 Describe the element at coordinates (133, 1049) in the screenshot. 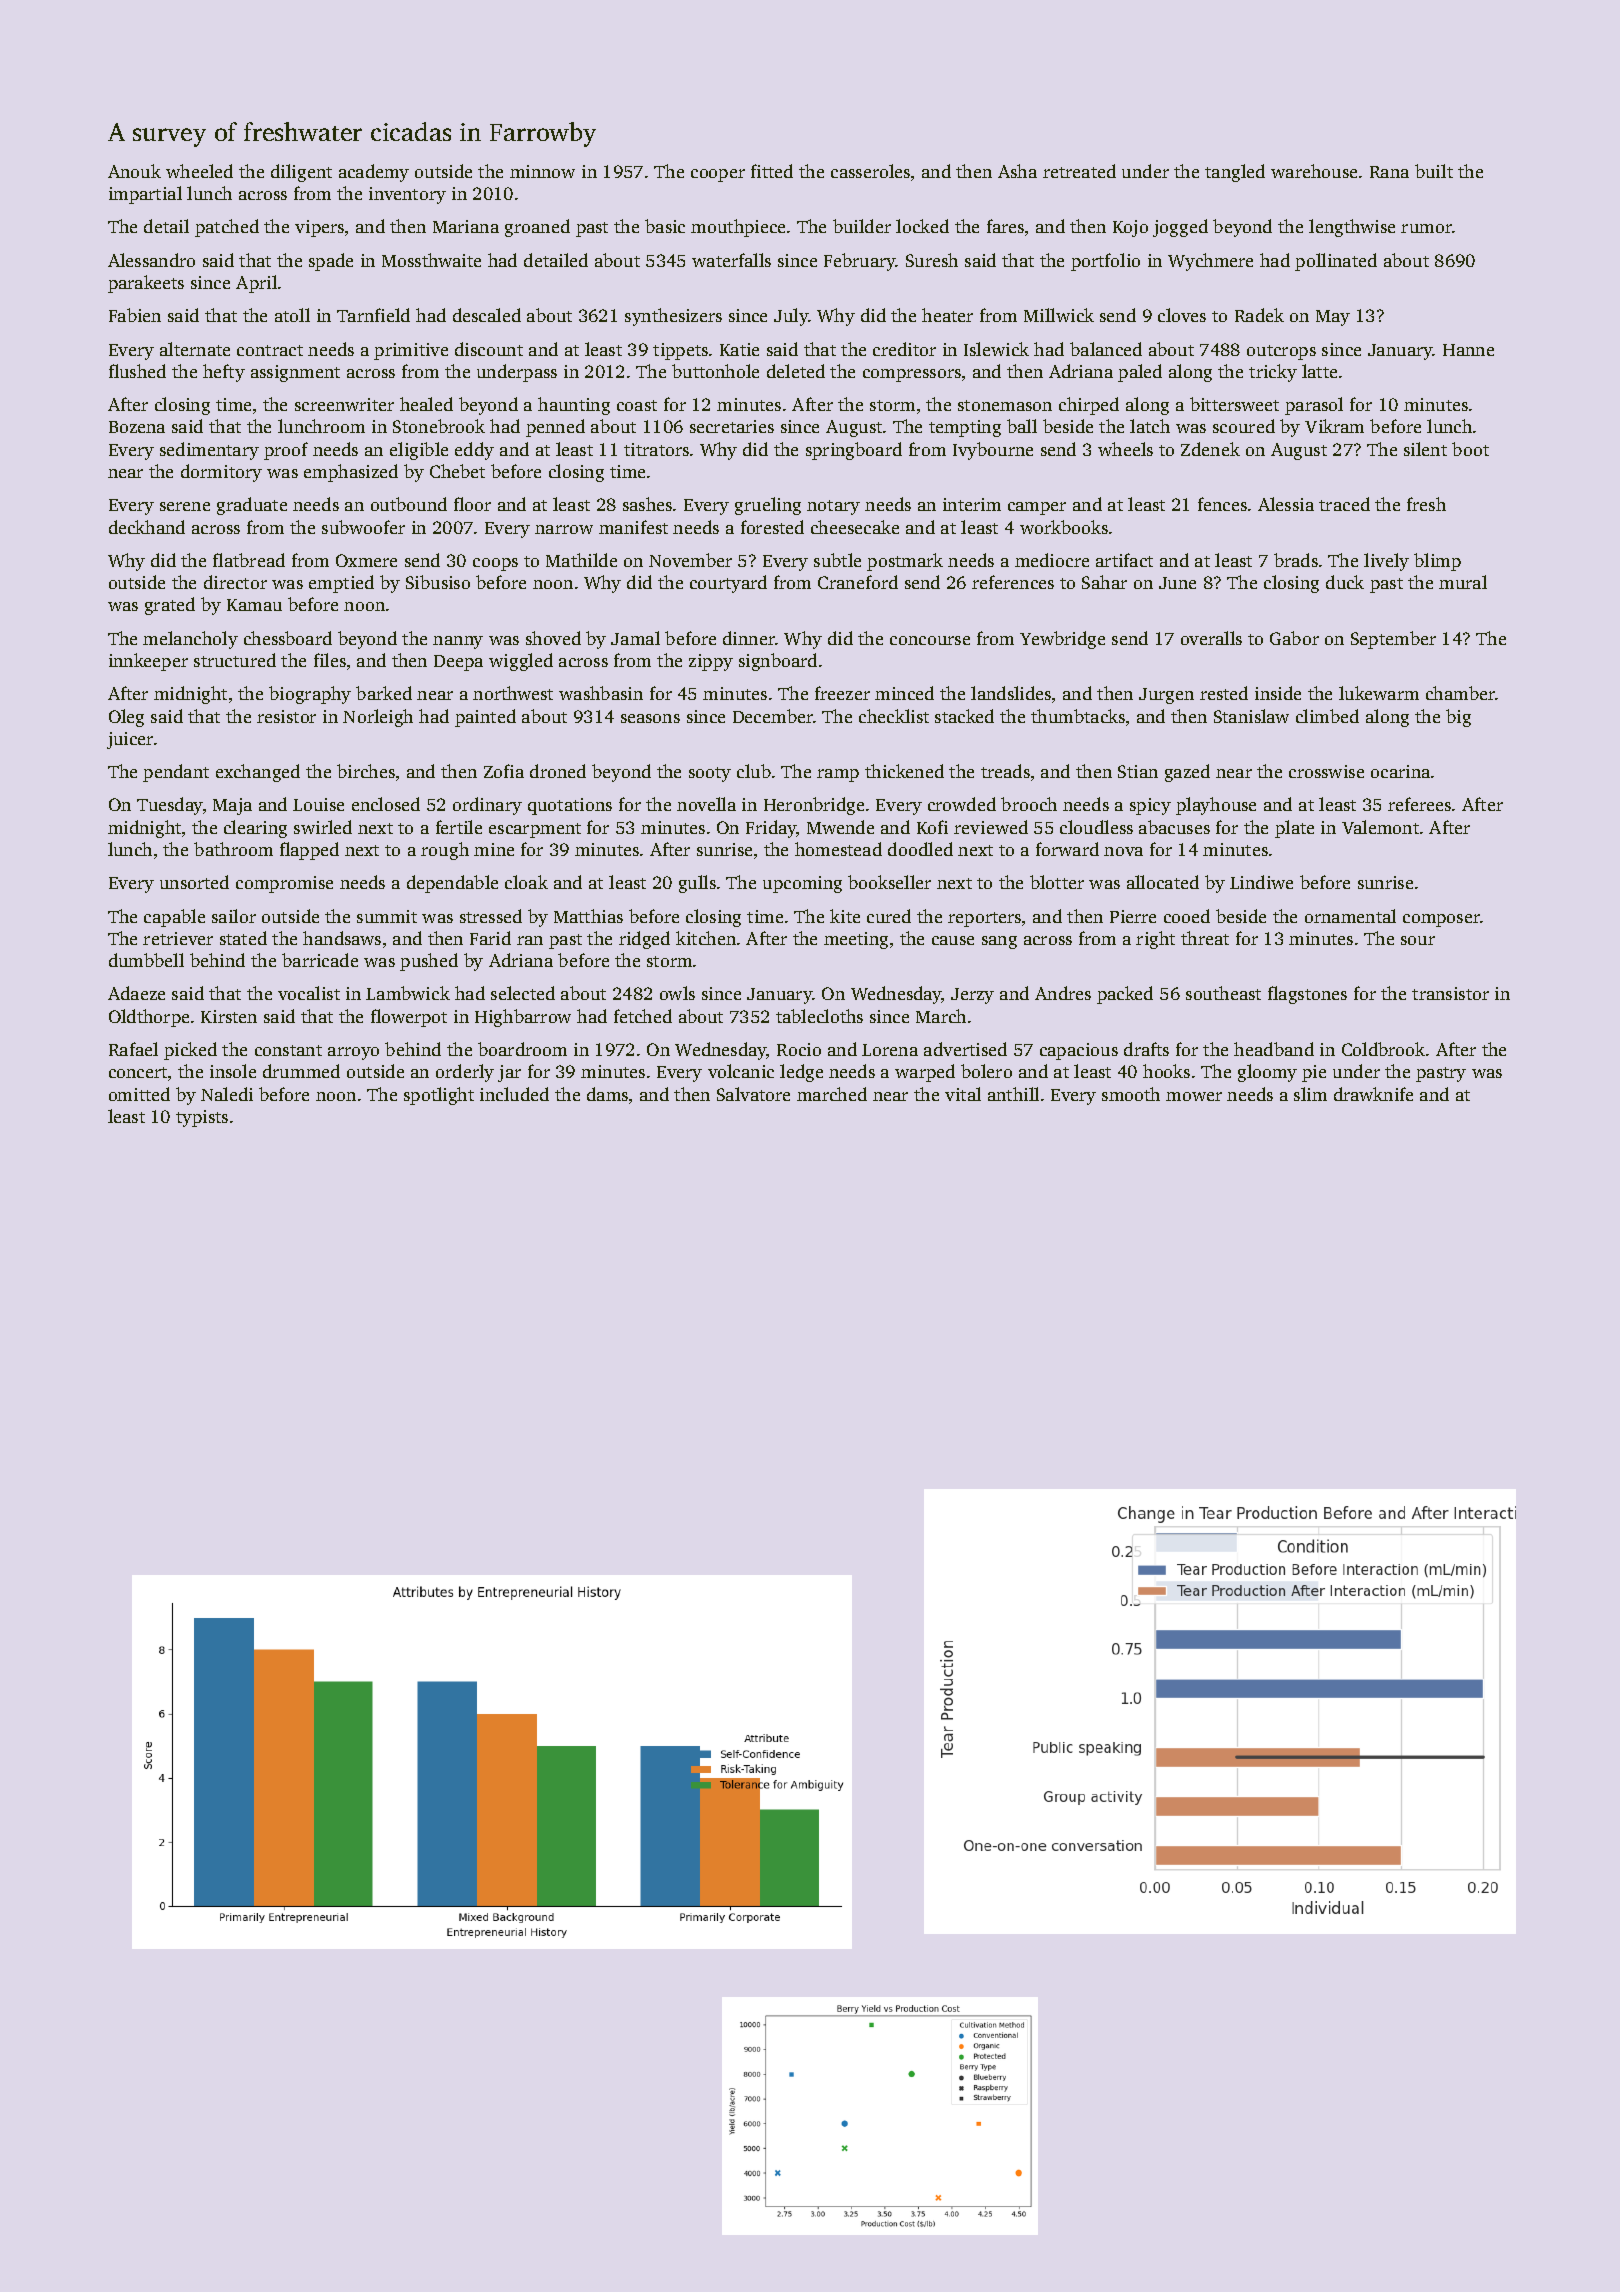

I see `Rafael` at that location.
